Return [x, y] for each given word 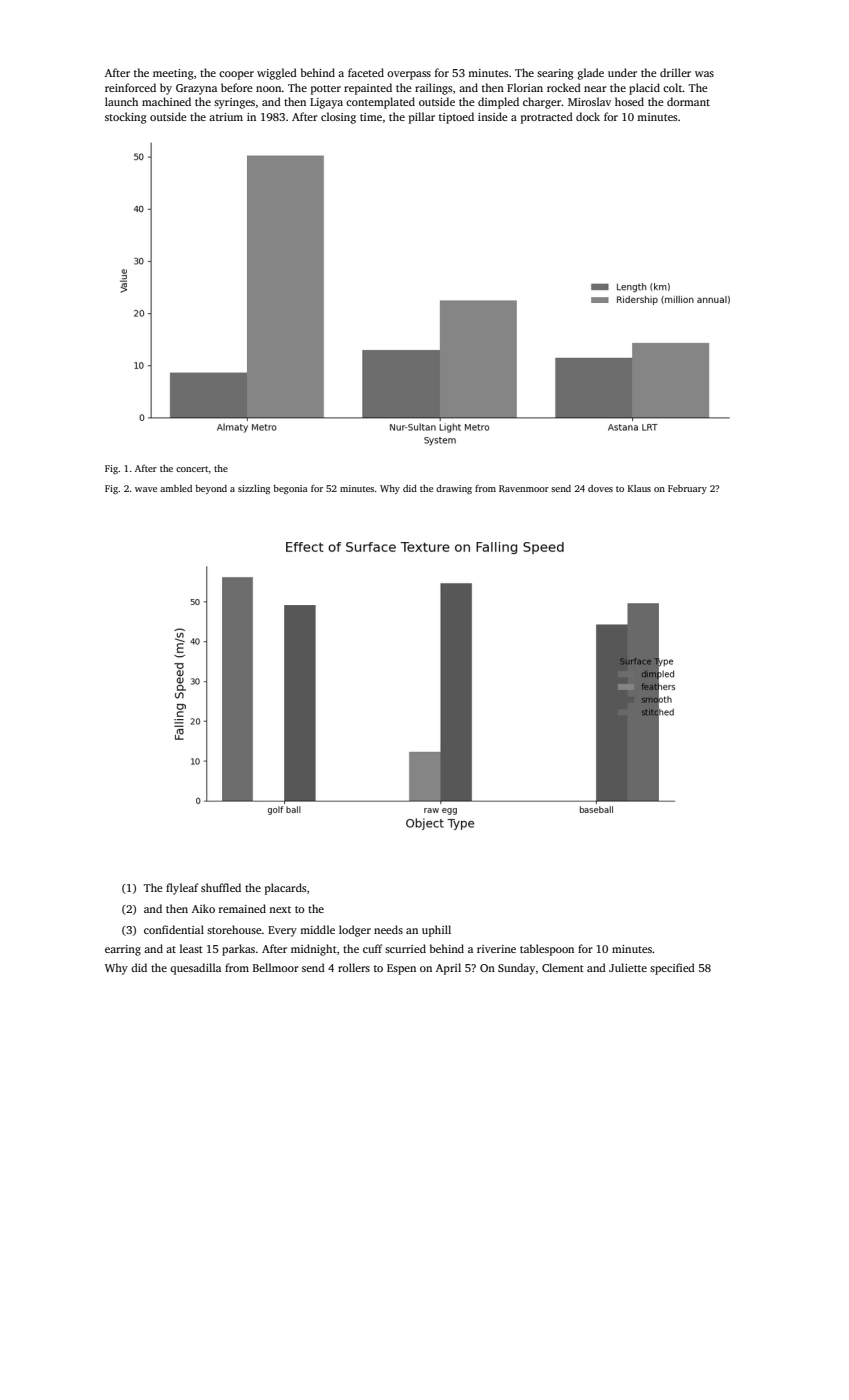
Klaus [639, 488]
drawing [454, 489]
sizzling [254, 489]
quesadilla [195, 969]
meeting [173, 74]
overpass [409, 75]
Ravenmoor [524, 488]
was [704, 74]
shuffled [221, 887]
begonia [290, 489]
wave [146, 489]
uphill [436, 931]
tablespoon [547, 950]
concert [192, 469]
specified [672, 969]
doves [600, 488]
